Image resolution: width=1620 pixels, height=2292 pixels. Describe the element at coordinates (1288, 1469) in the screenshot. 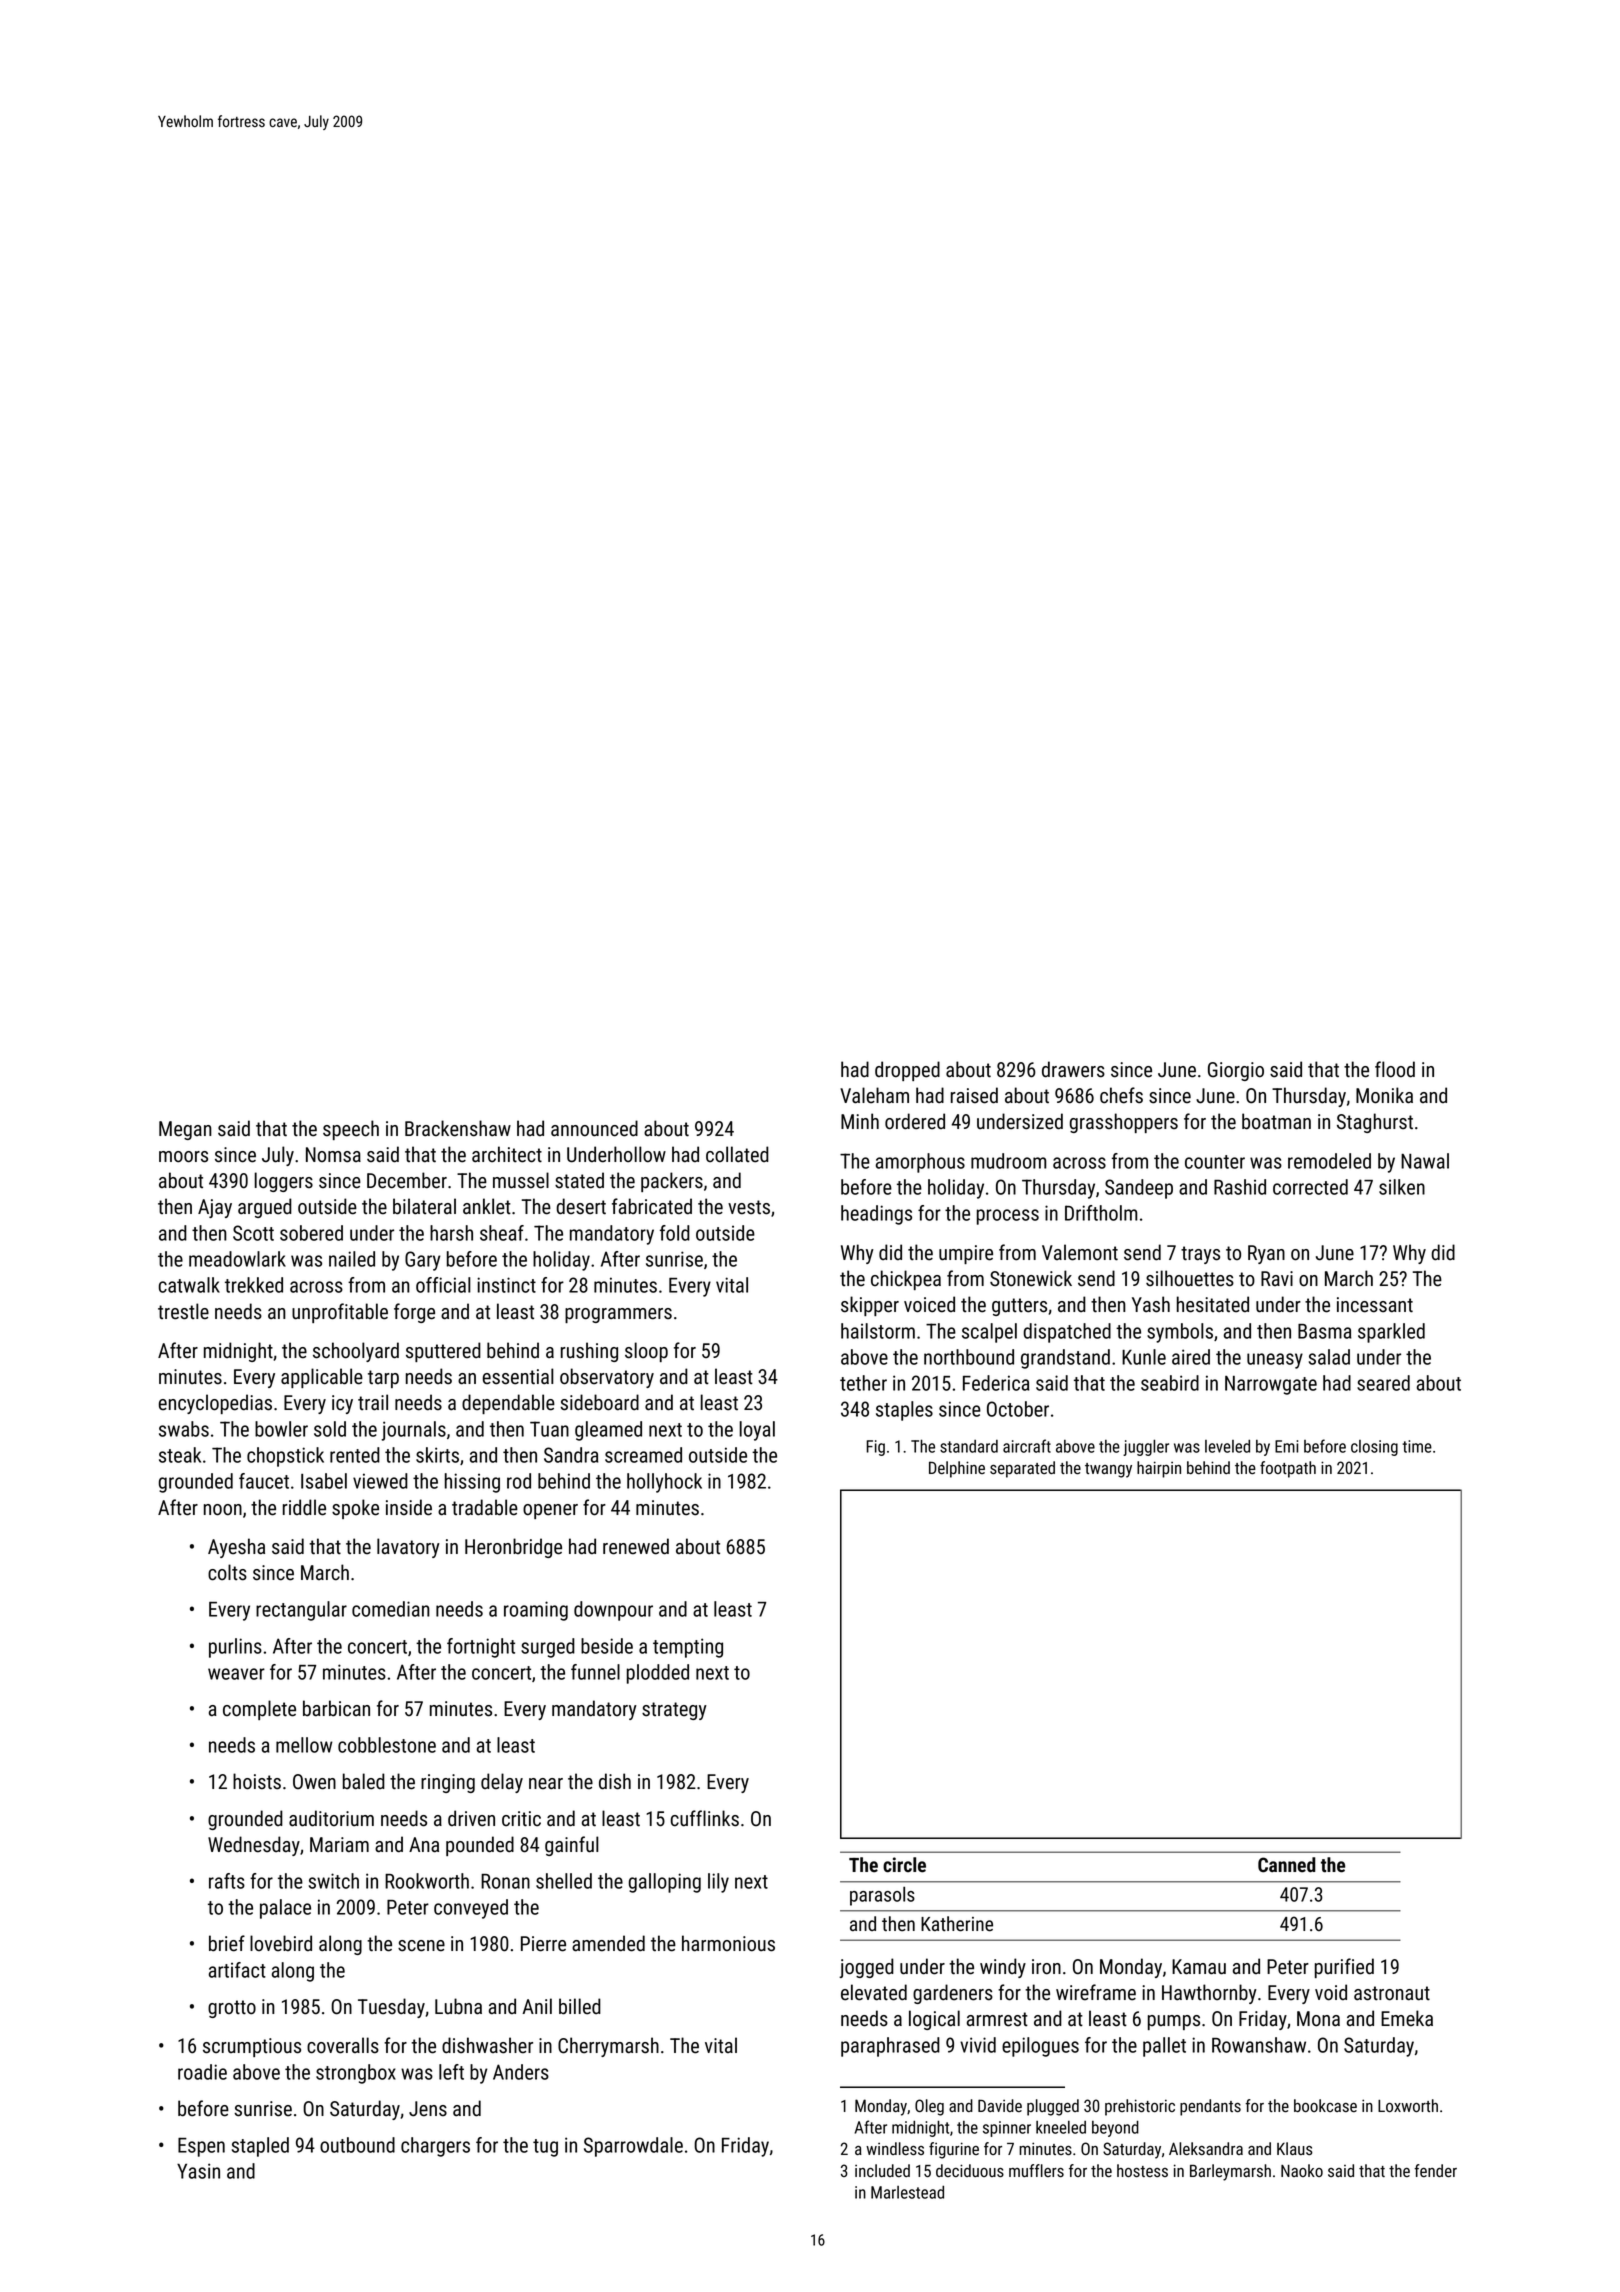

I see `footpath` at that location.
